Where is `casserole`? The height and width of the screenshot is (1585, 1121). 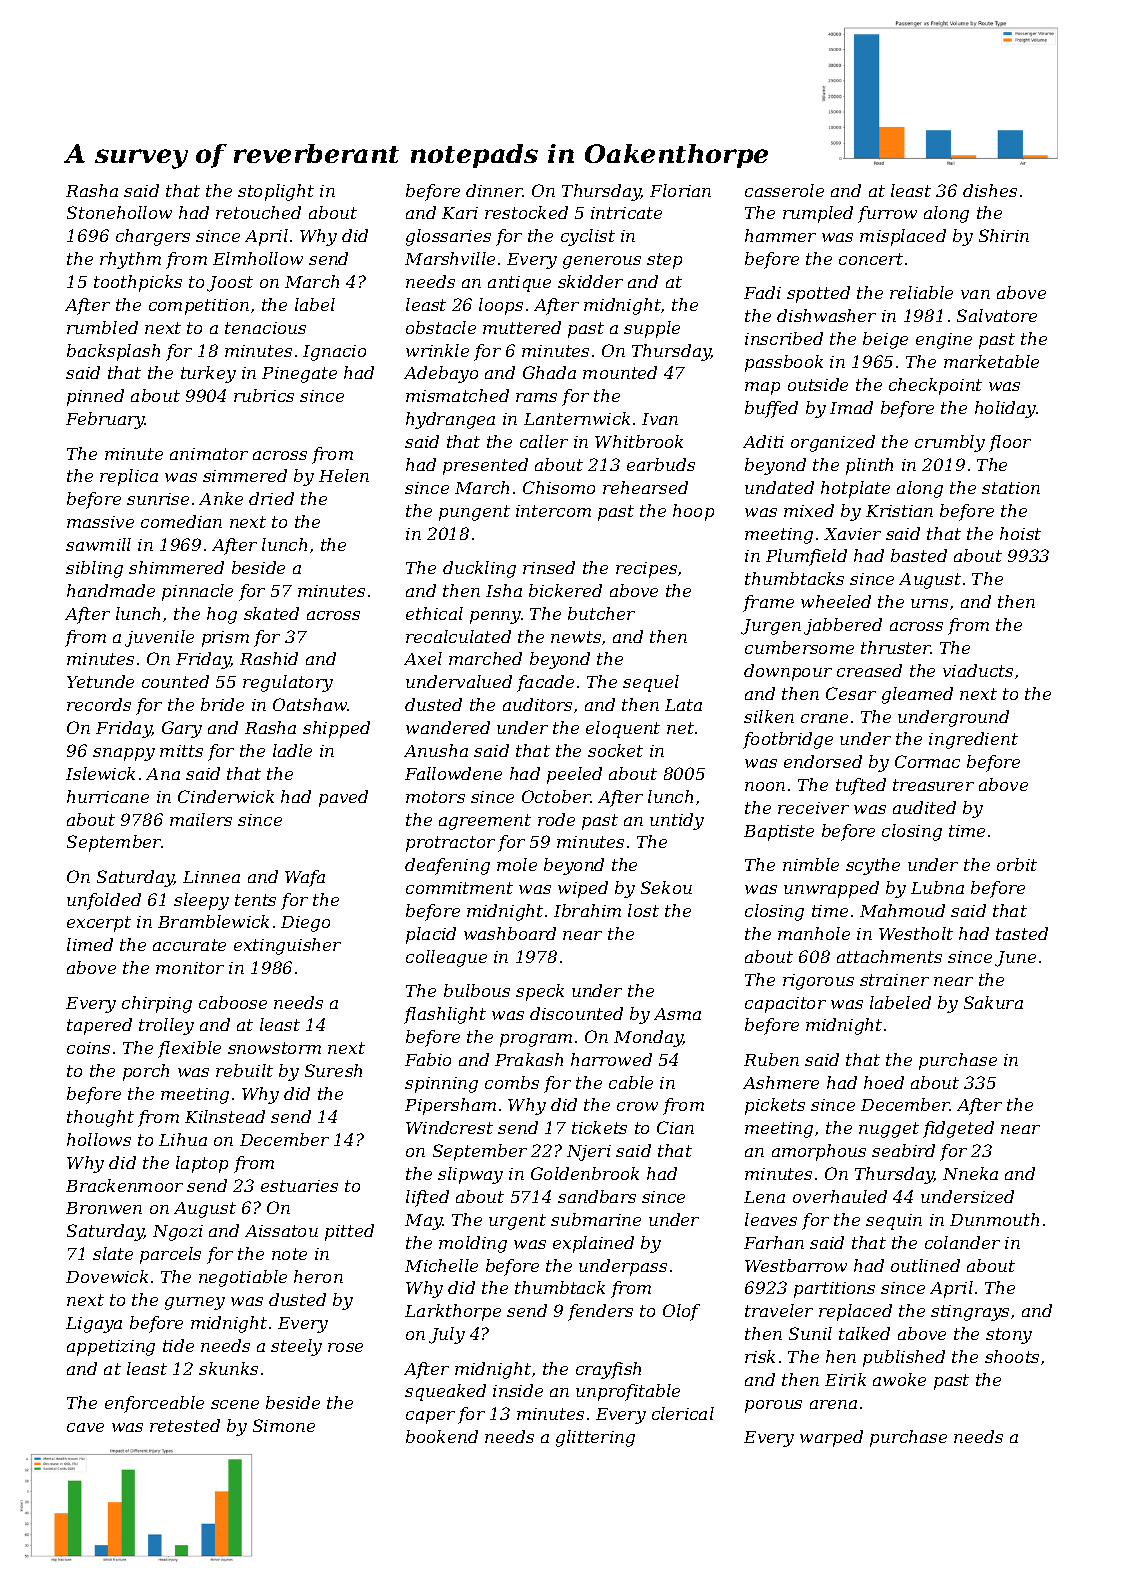
casserole is located at coordinates (784, 190).
